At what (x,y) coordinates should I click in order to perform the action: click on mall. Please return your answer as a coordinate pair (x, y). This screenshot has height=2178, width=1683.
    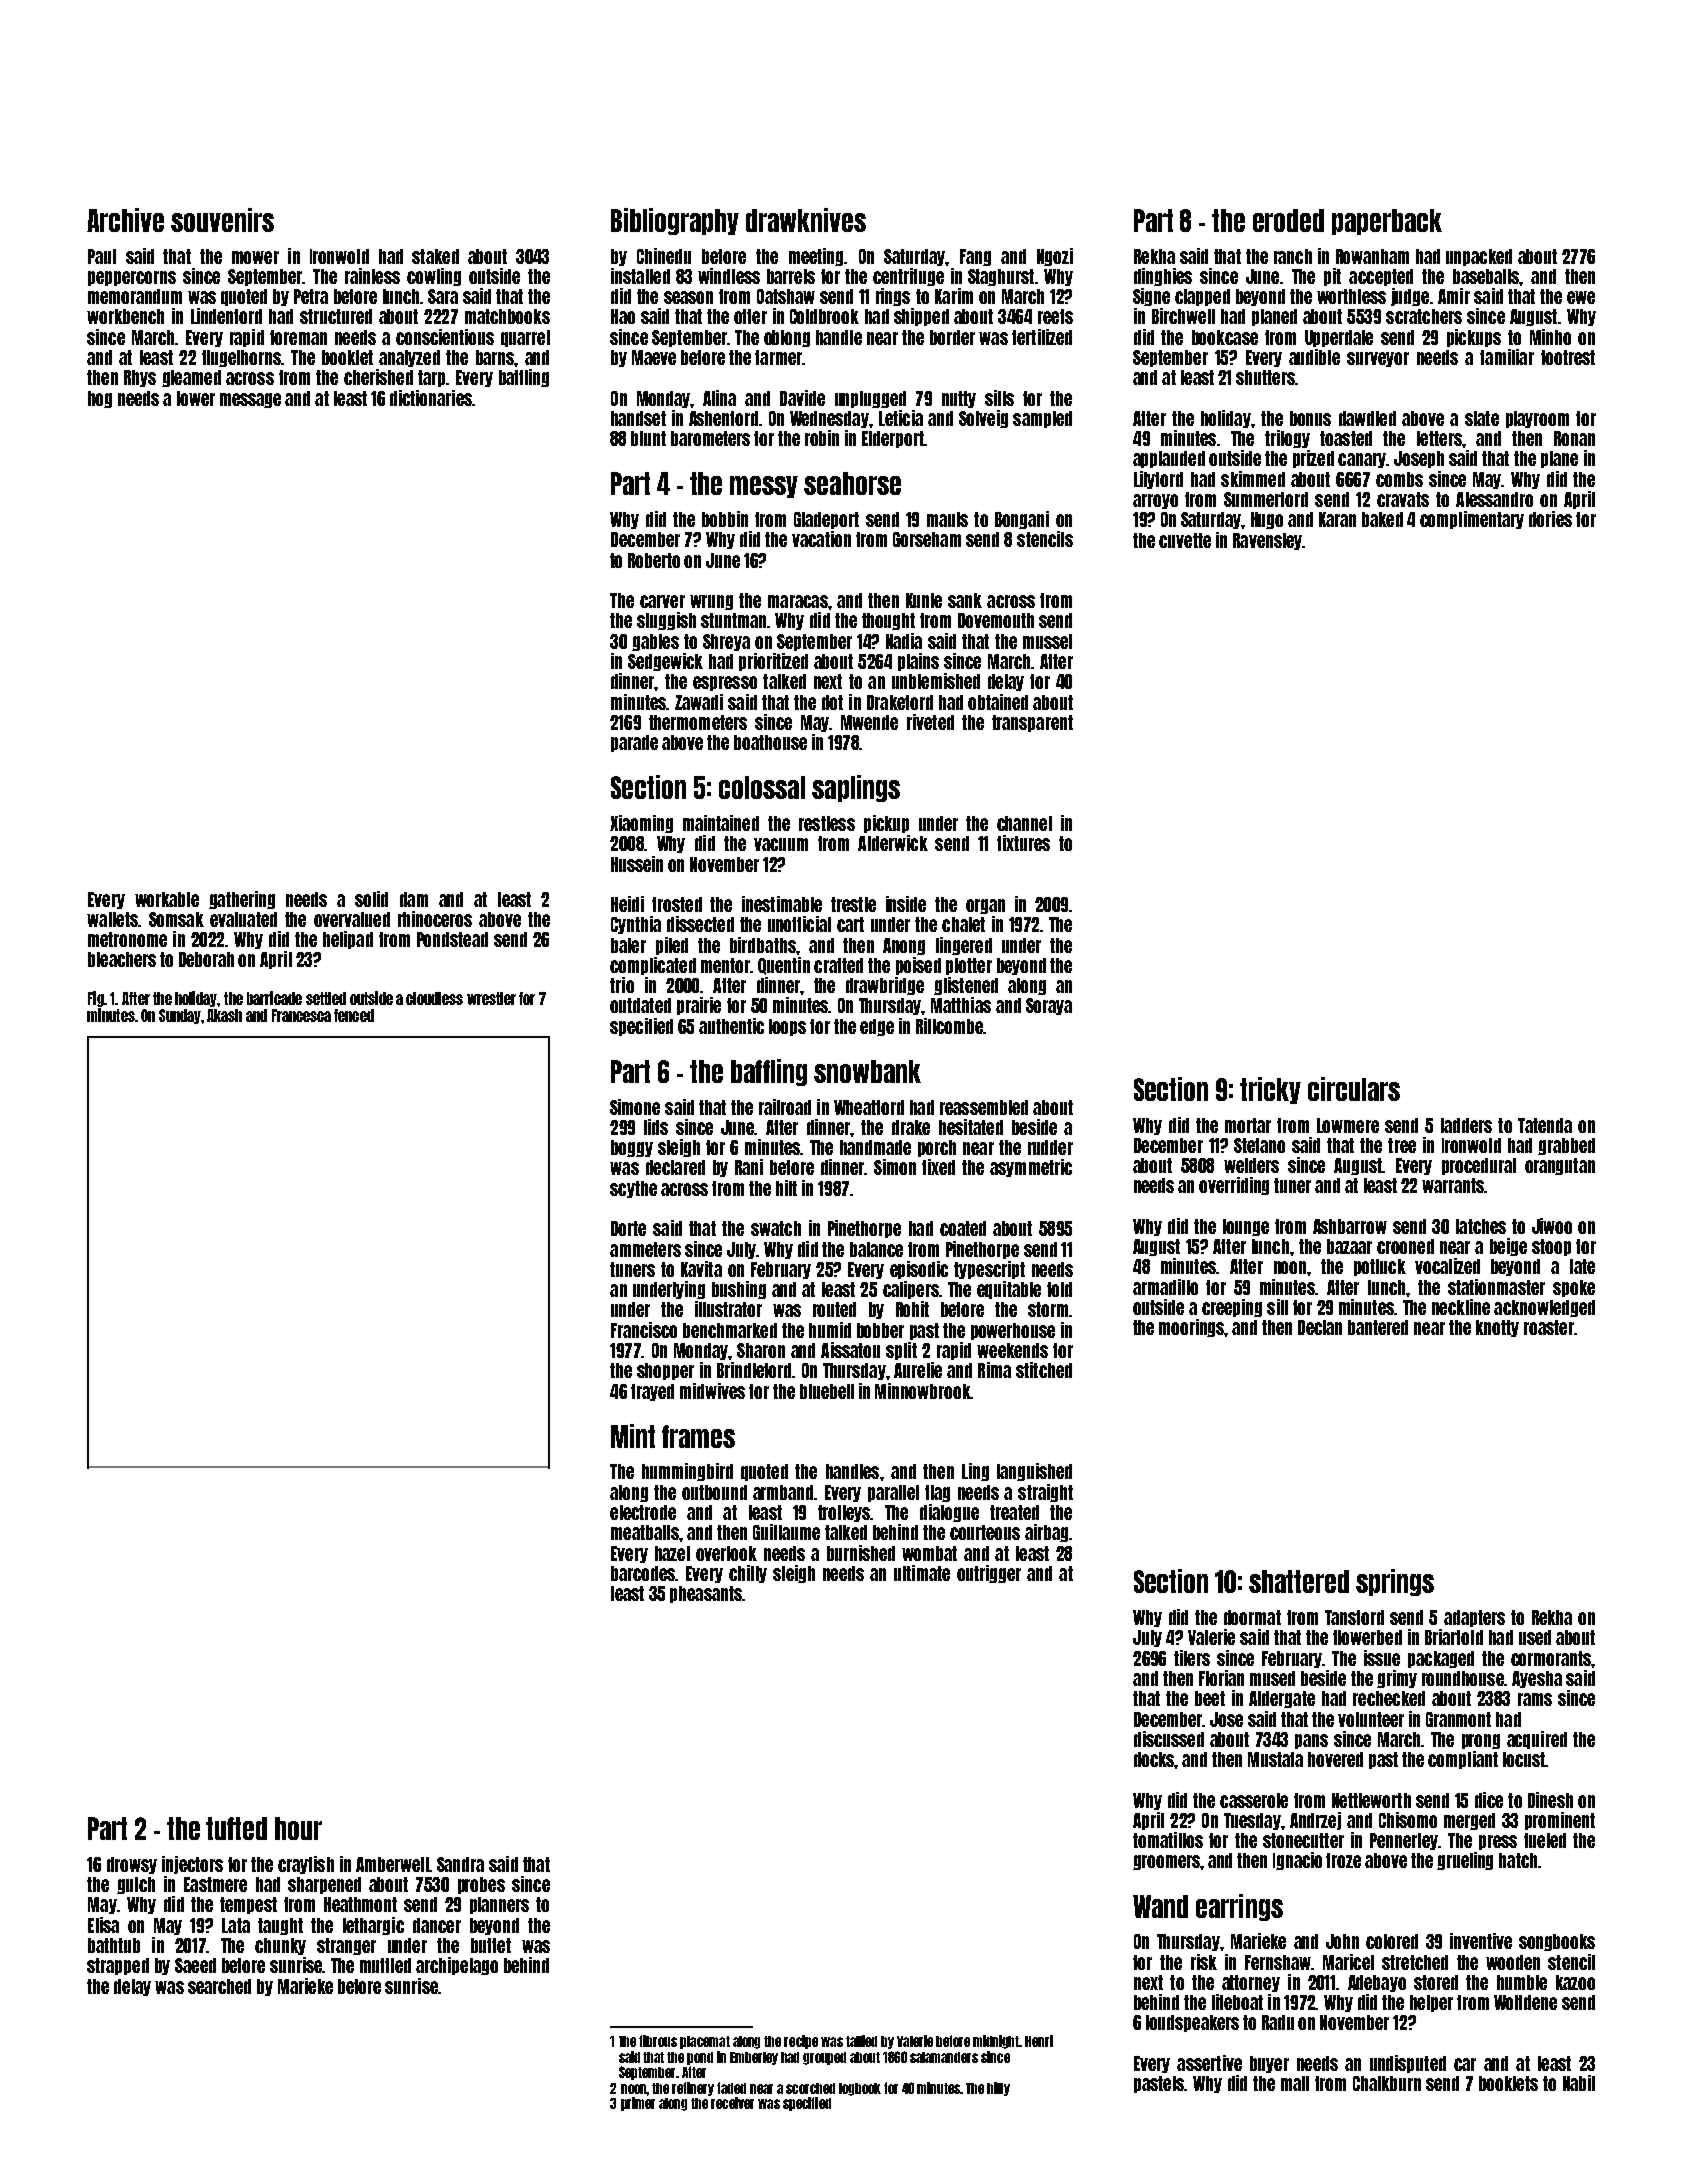
    Looking at the image, I should click on (1295, 2083).
